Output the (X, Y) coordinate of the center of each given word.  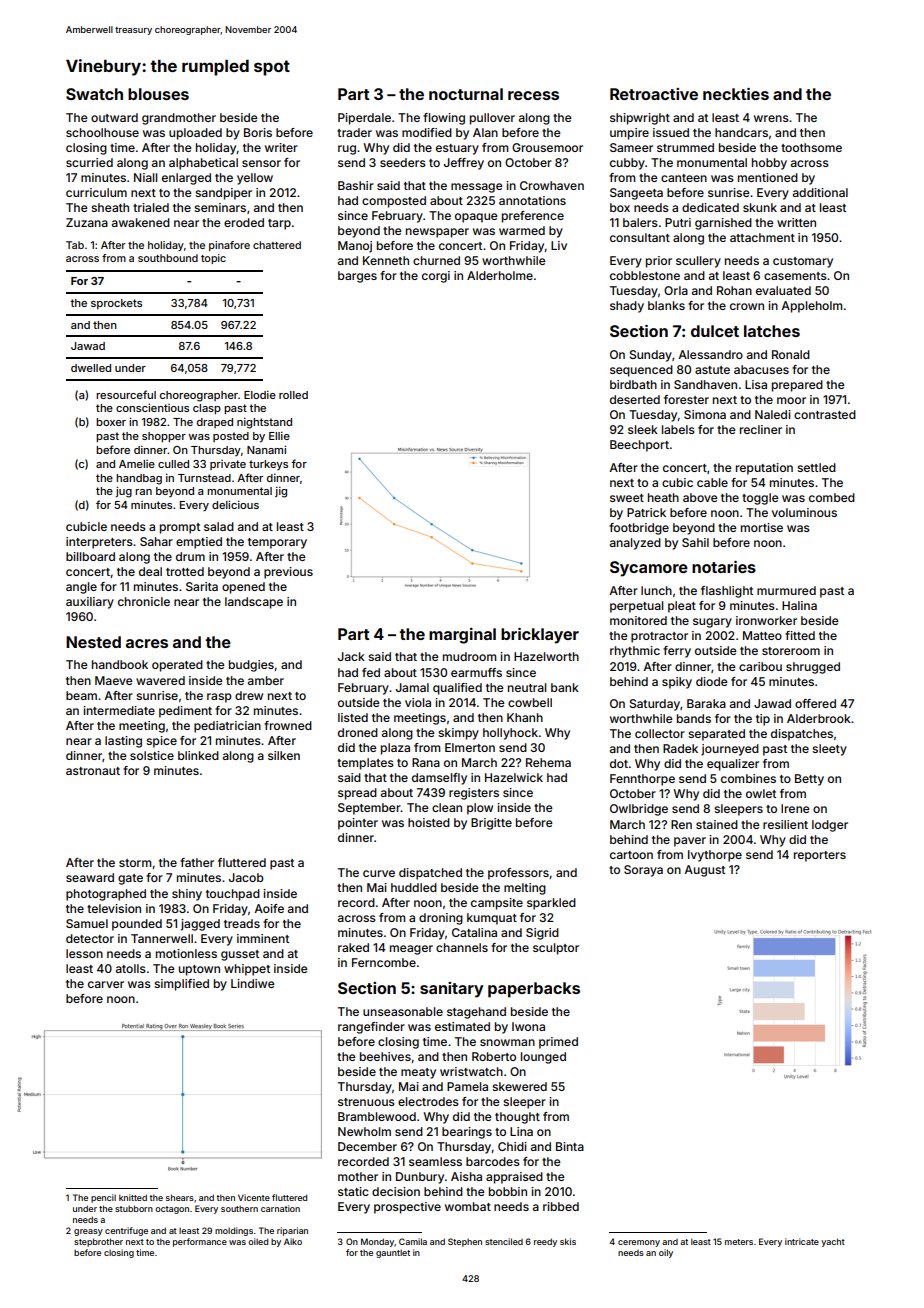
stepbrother (98, 1242)
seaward (90, 877)
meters (739, 1242)
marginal (462, 636)
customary (803, 262)
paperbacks (534, 990)
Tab (75, 245)
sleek (643, 429)
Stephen (465, 1242)
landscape (254, 603)
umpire (629, 134)
